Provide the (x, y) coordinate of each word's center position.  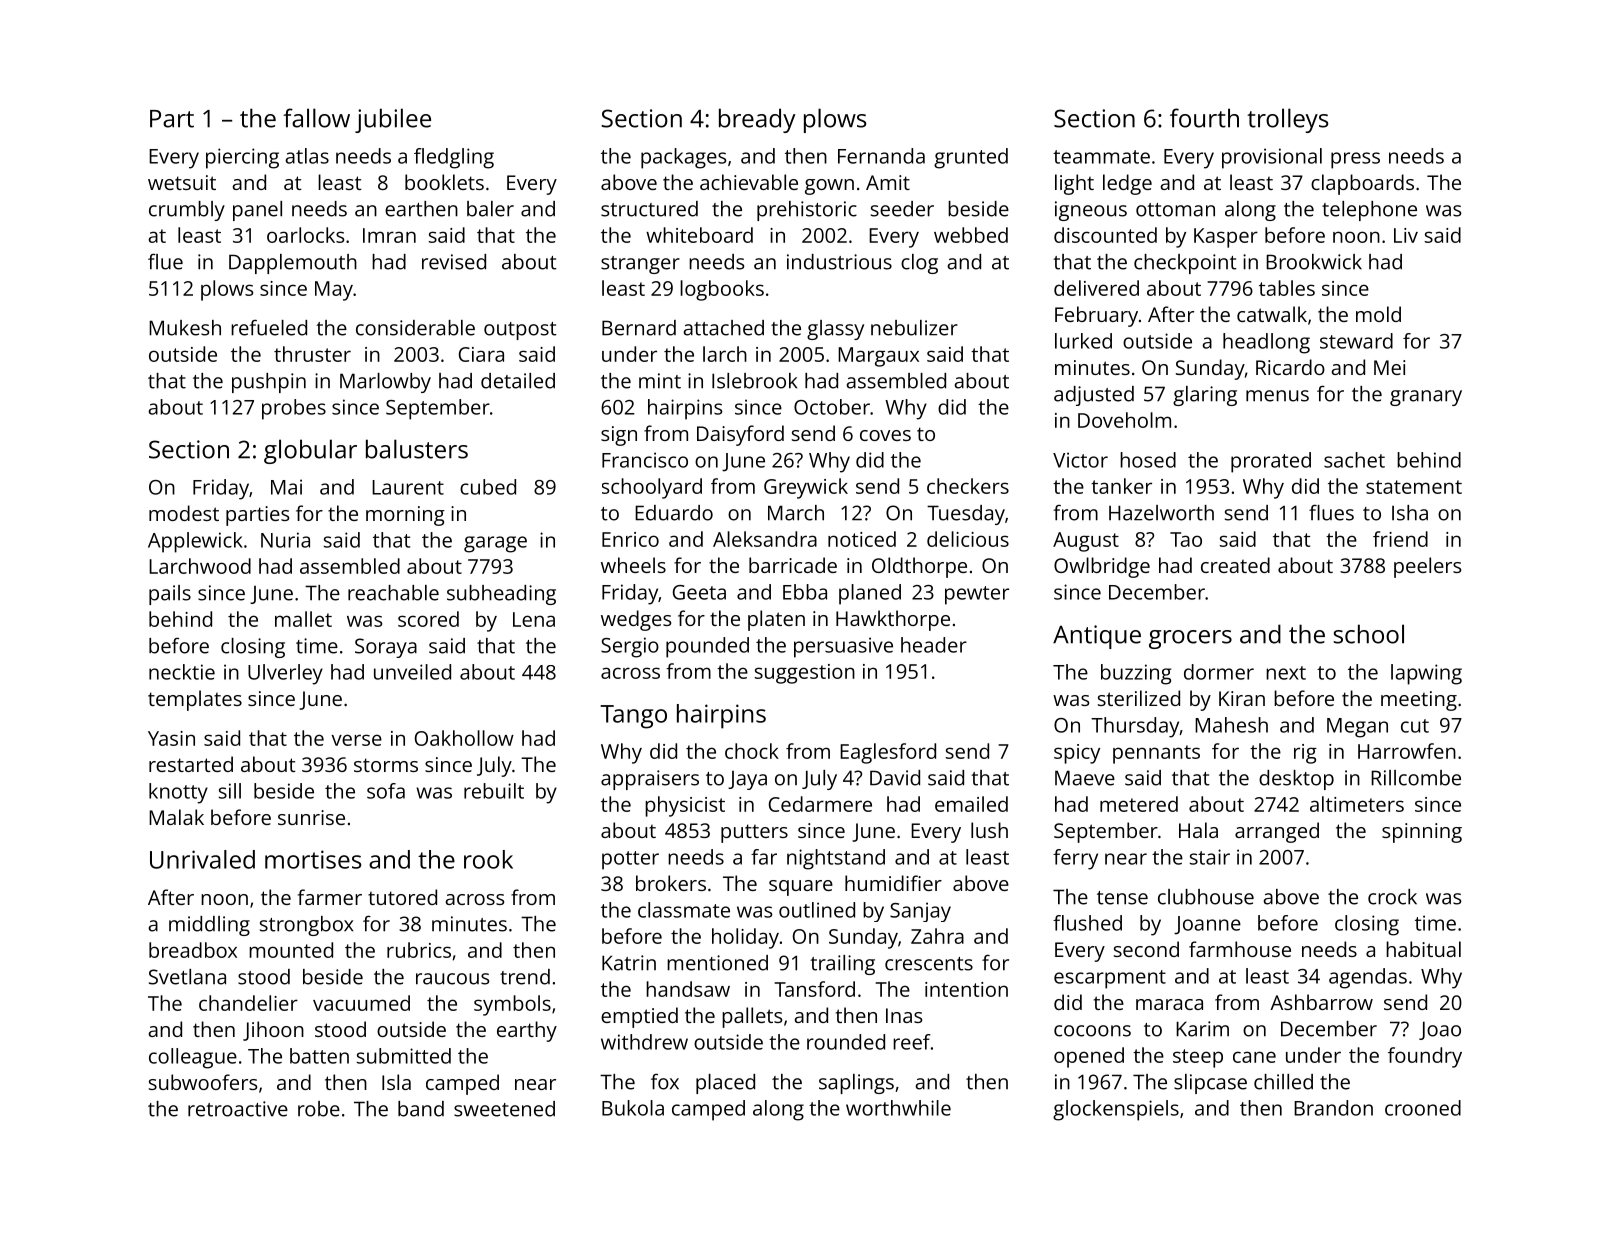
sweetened (504, 1109)
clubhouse (1206, 897)
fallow (316, 118)
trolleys (1287, 120)
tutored (402, 897)
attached (723, 328)
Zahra (937, 936)
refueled (269, 328)
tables (1287, 288)
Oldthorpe (919, 567)
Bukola (633, 1108)
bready (757, 120)
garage (495, 544)
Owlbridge (1102, 567)
